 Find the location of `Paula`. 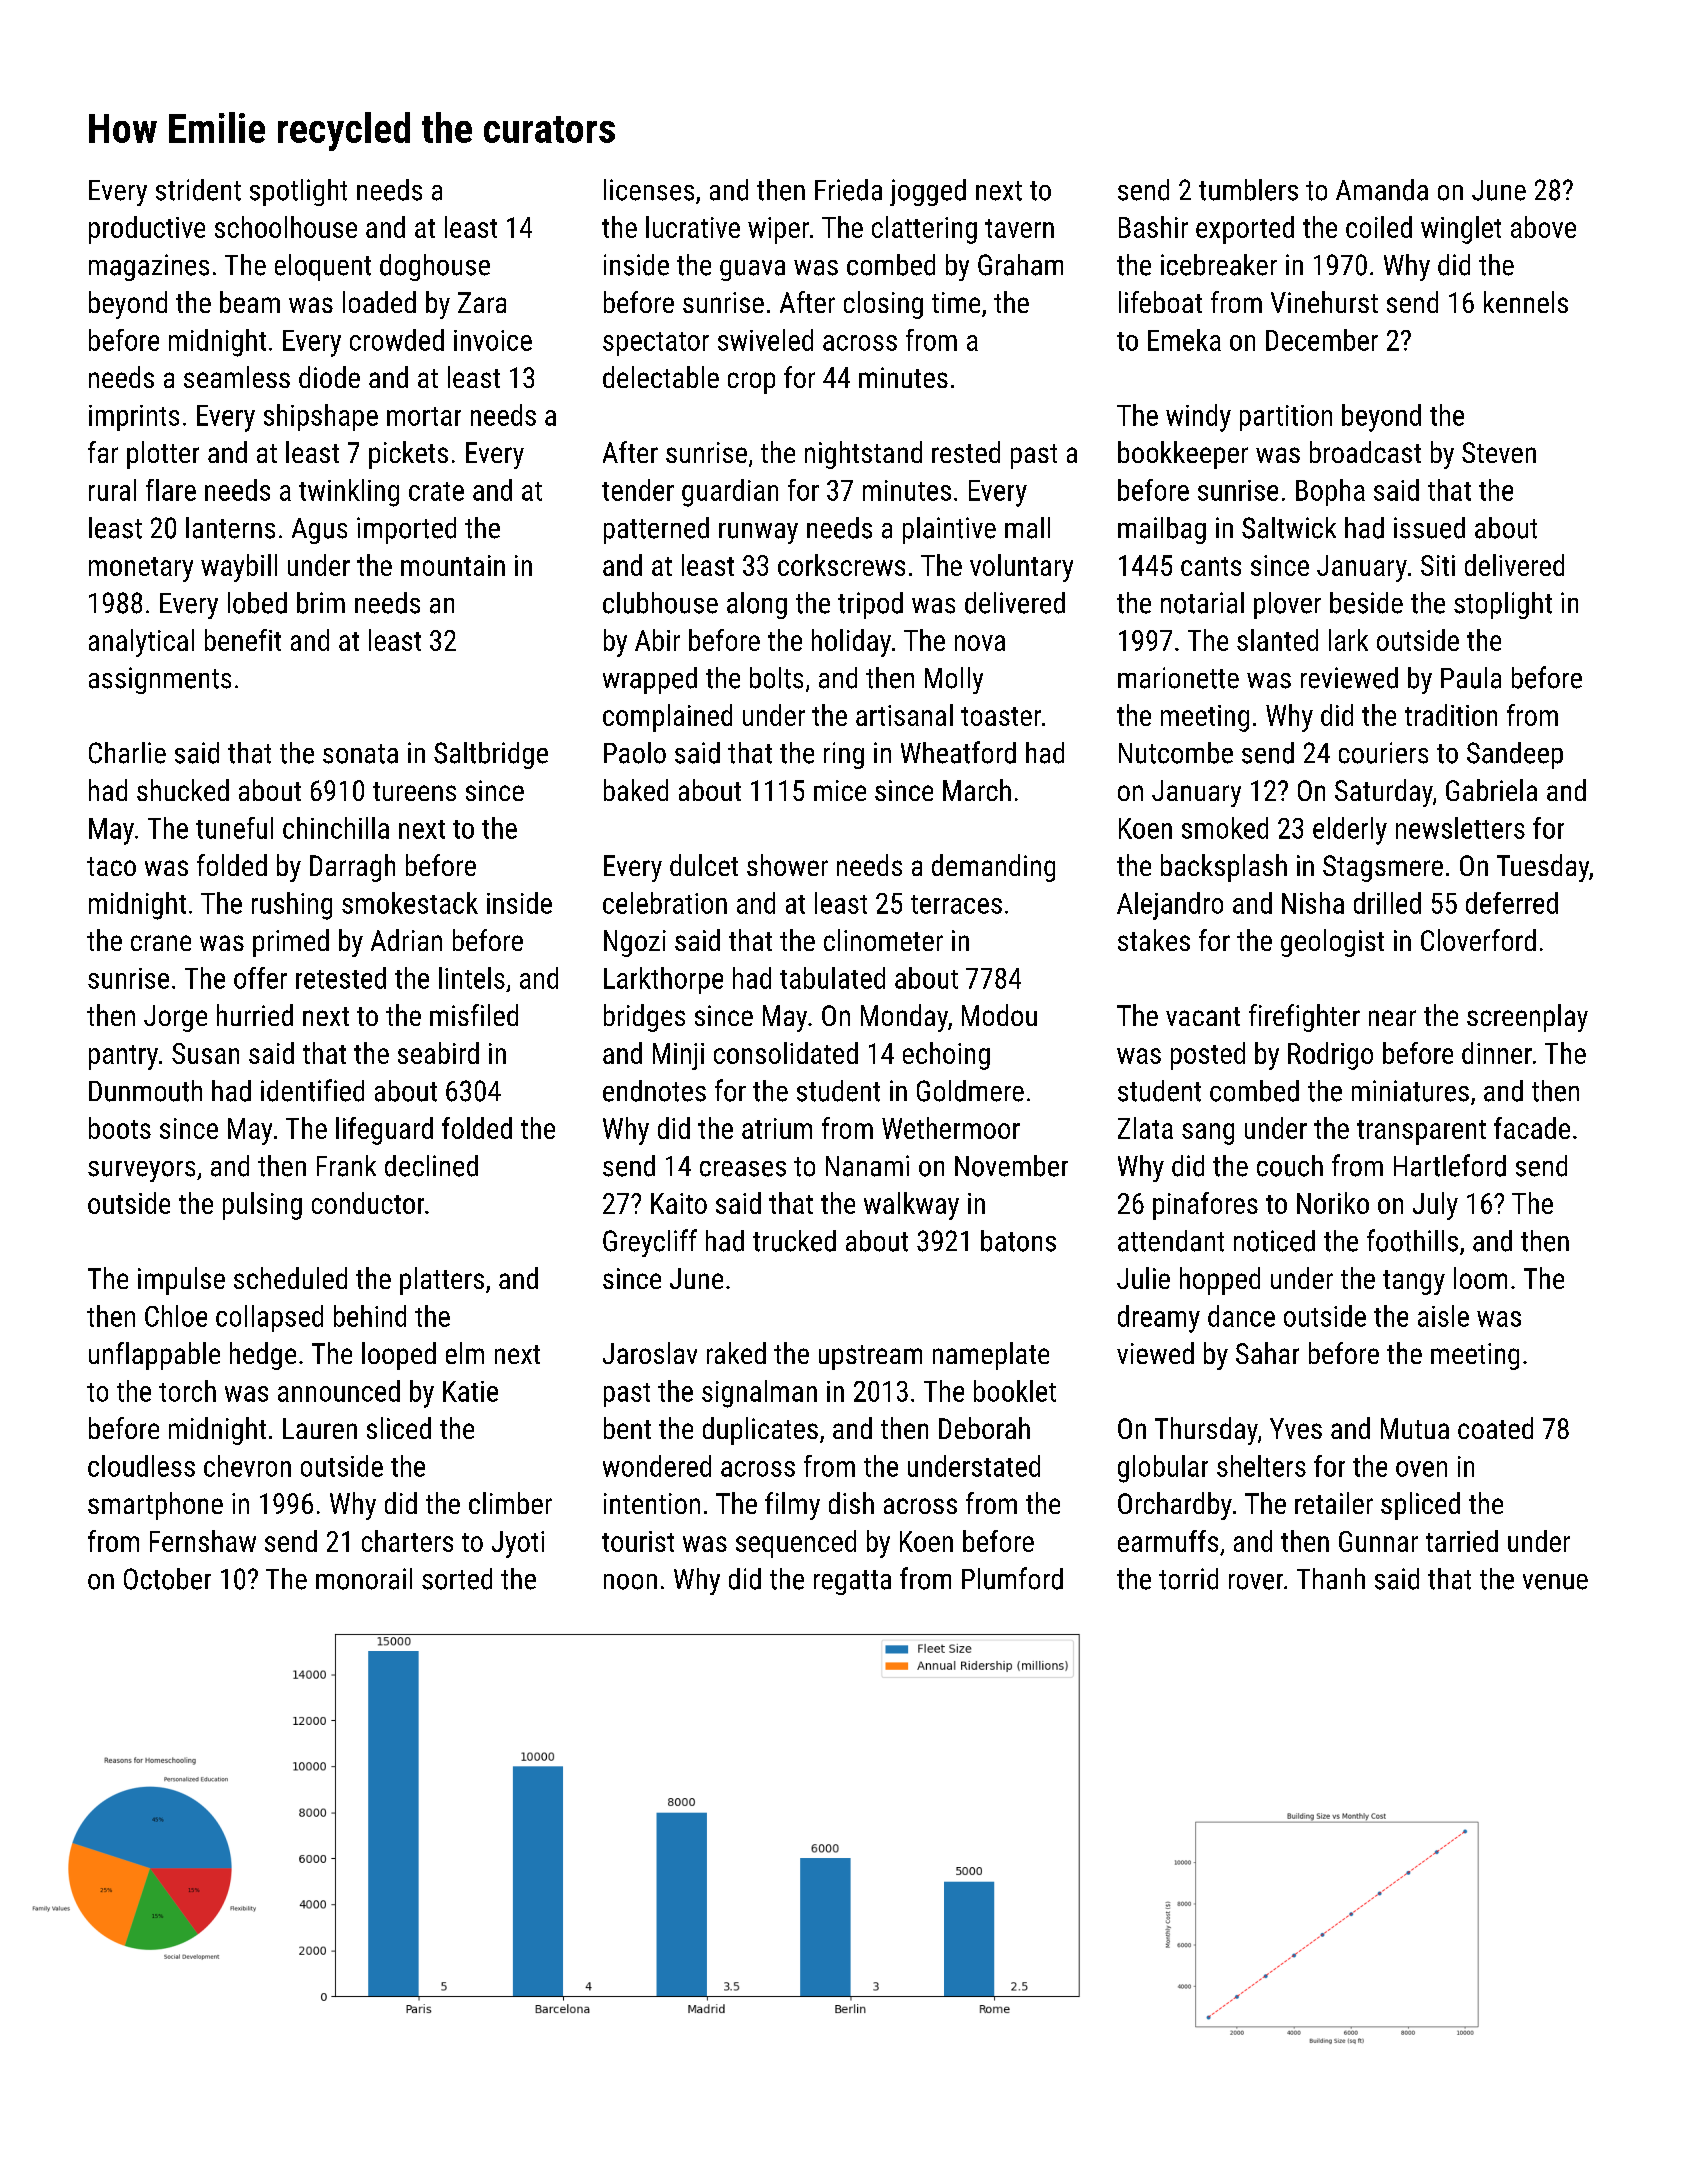

Paula is located at coordinates (1471, 678).
